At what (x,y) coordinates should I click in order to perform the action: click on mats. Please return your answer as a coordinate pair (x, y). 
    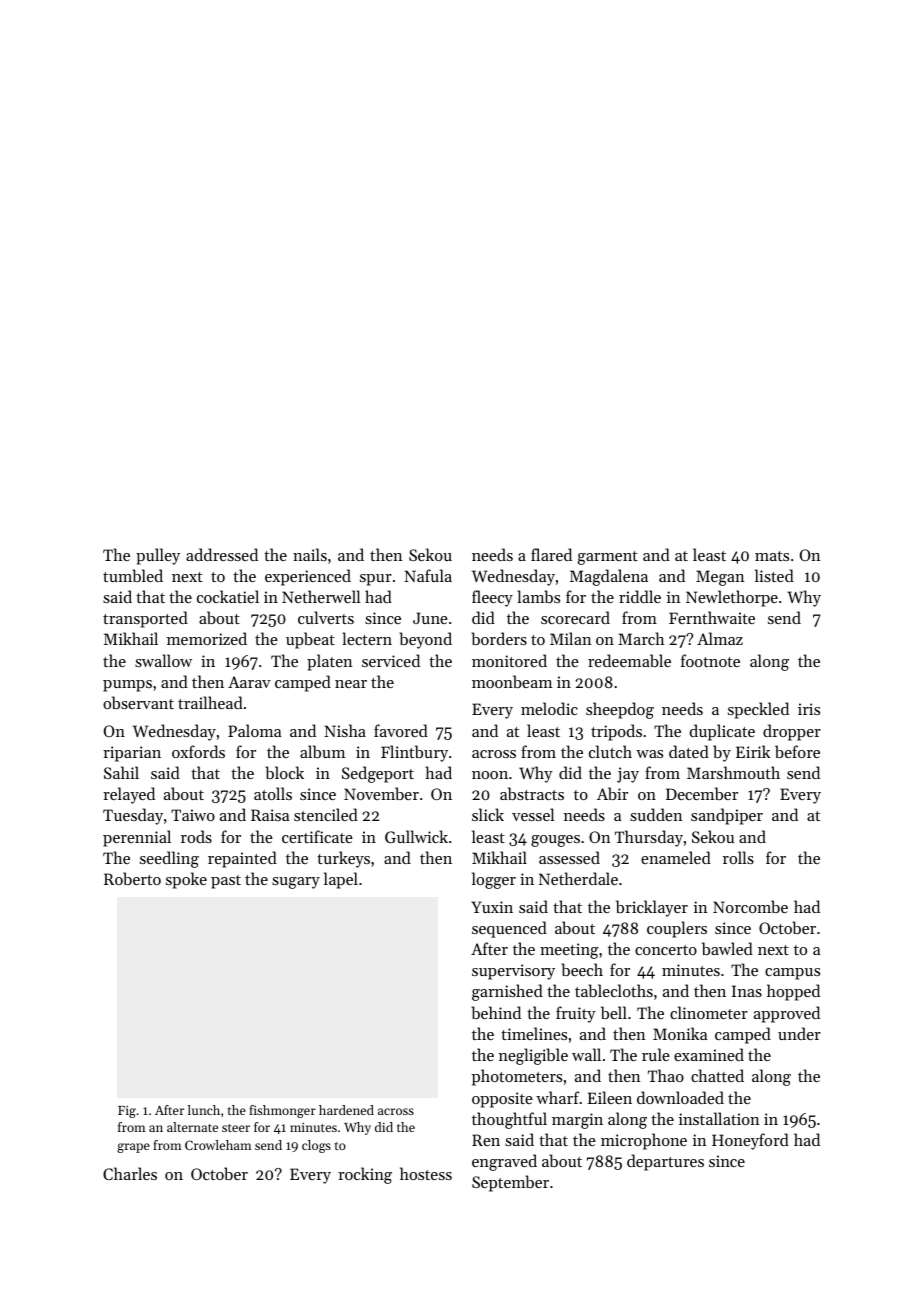
    Looking at the image, I should click on (772, 556).
